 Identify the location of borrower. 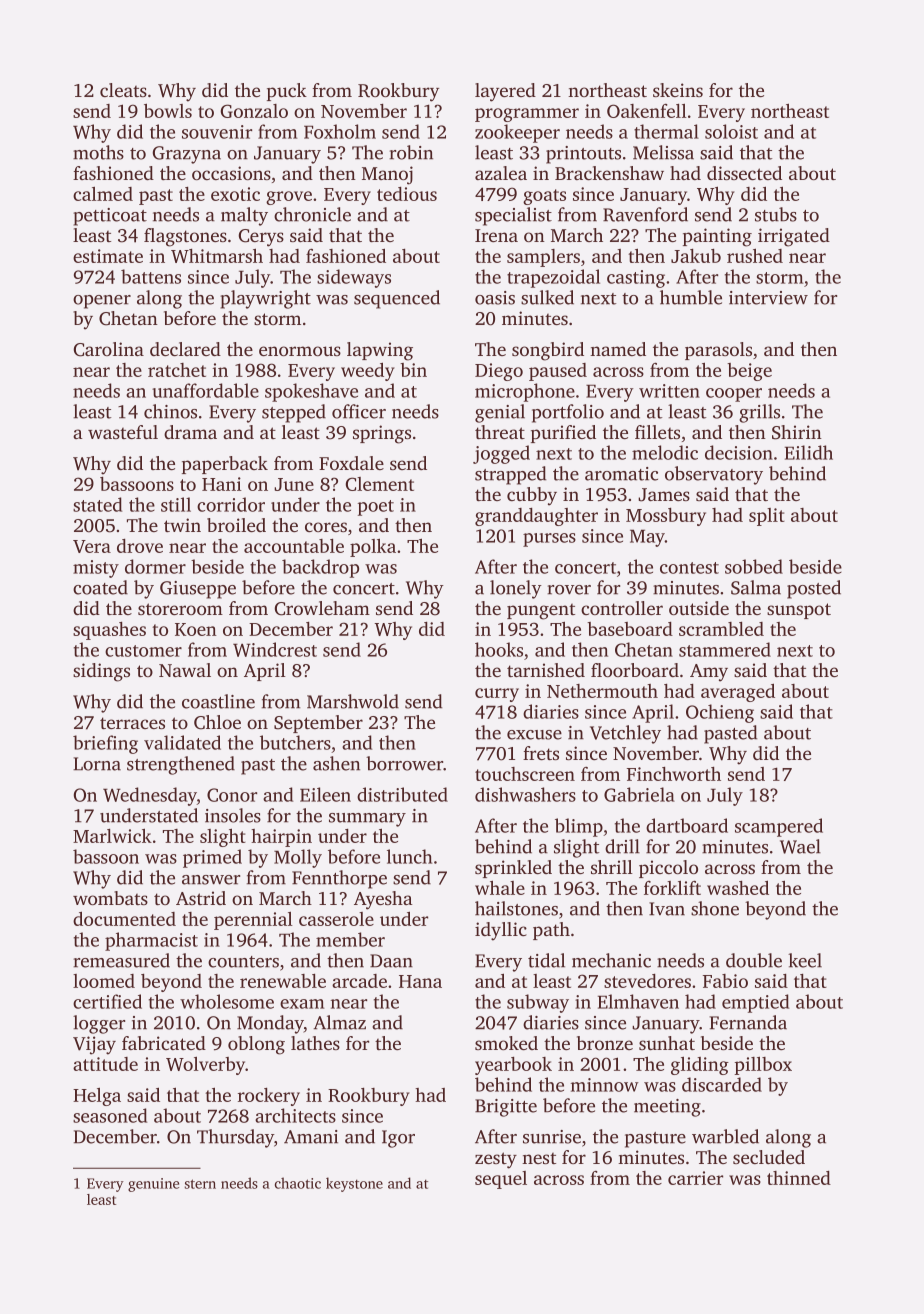
(404, 763).
